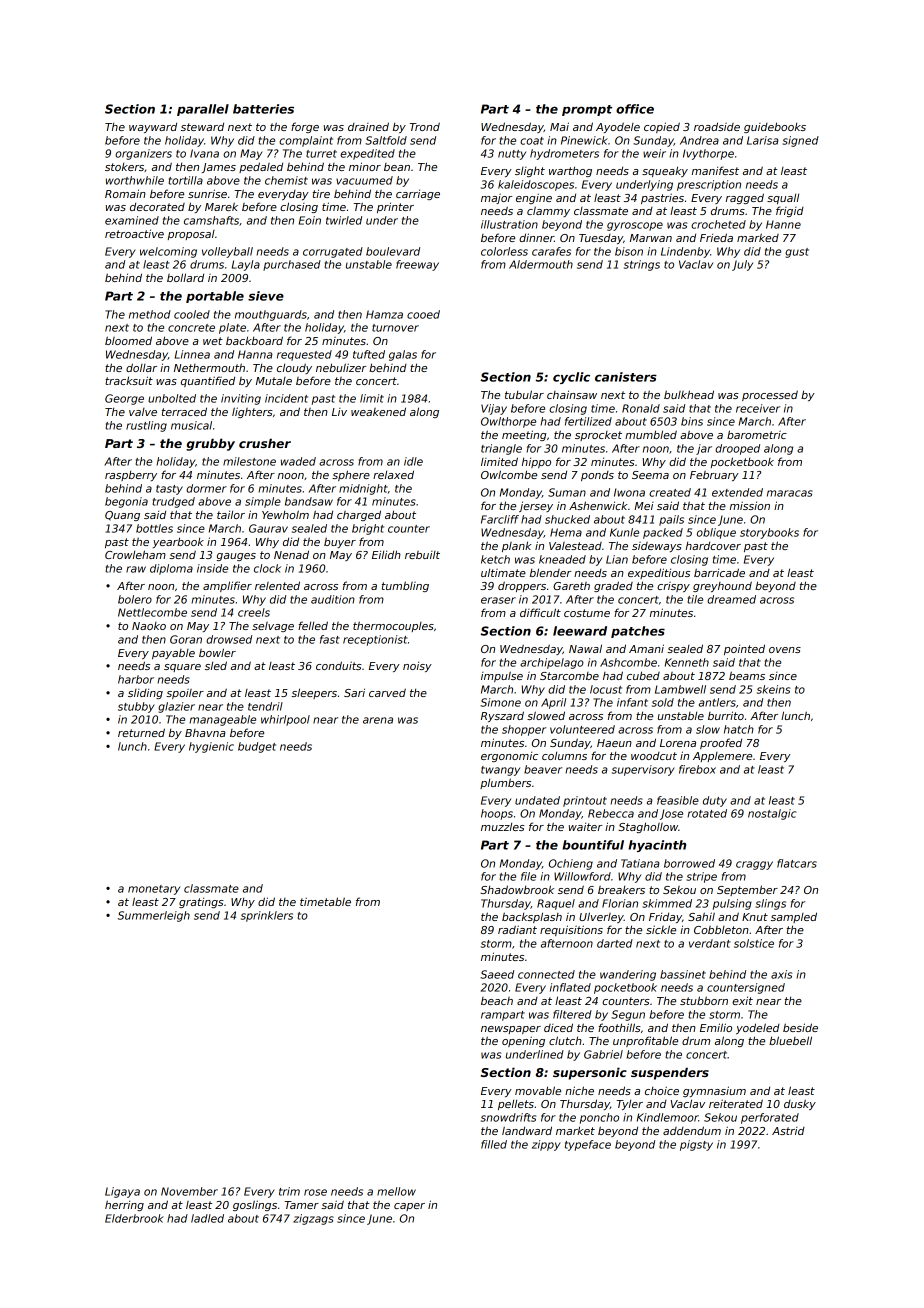  Describe the element at coordinates (124, 1205) in the image. I see `herring` at that location.
